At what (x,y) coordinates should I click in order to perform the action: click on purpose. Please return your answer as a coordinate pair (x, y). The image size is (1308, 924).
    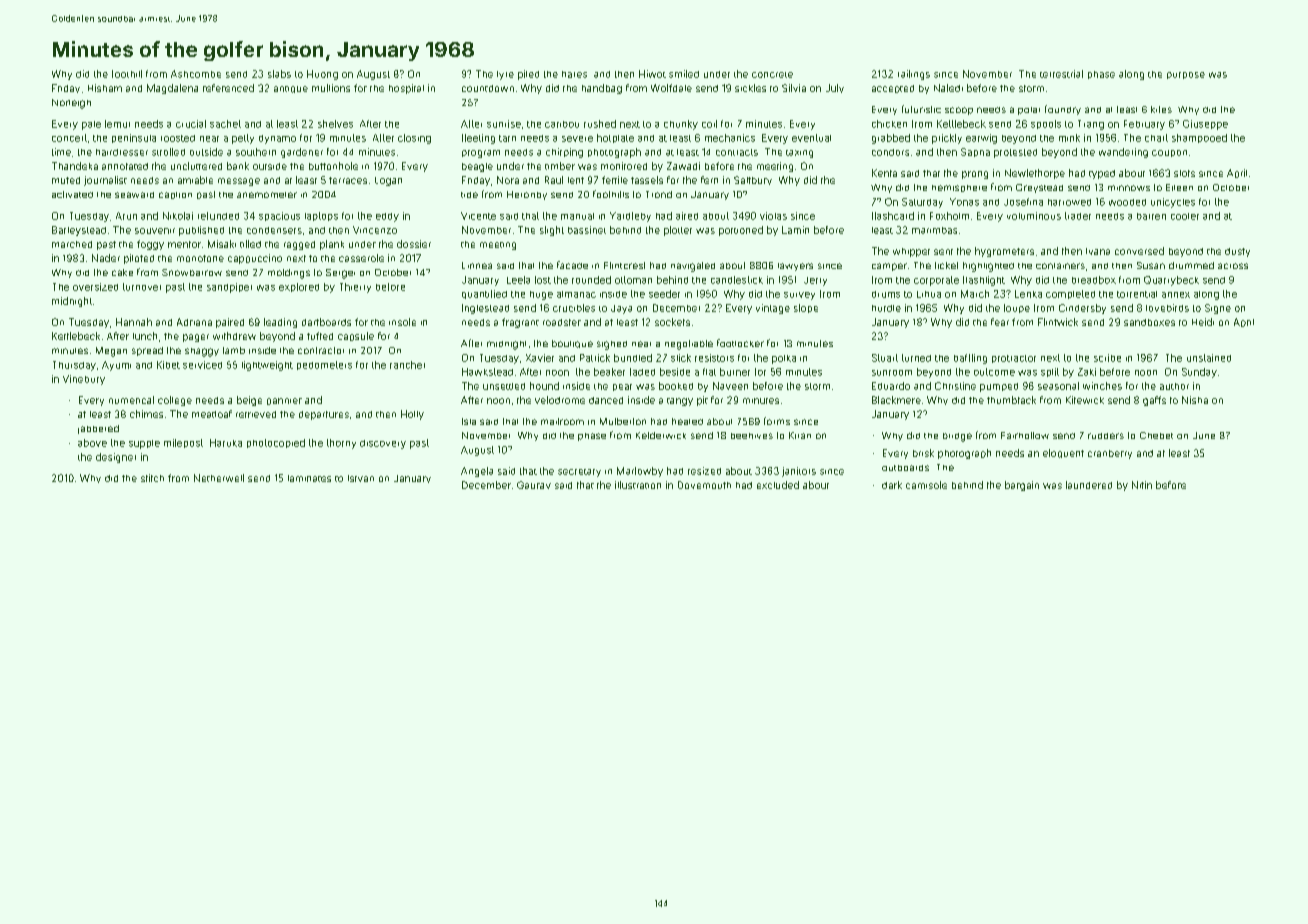
    Looking at the image, I should click on (1186, 75).
